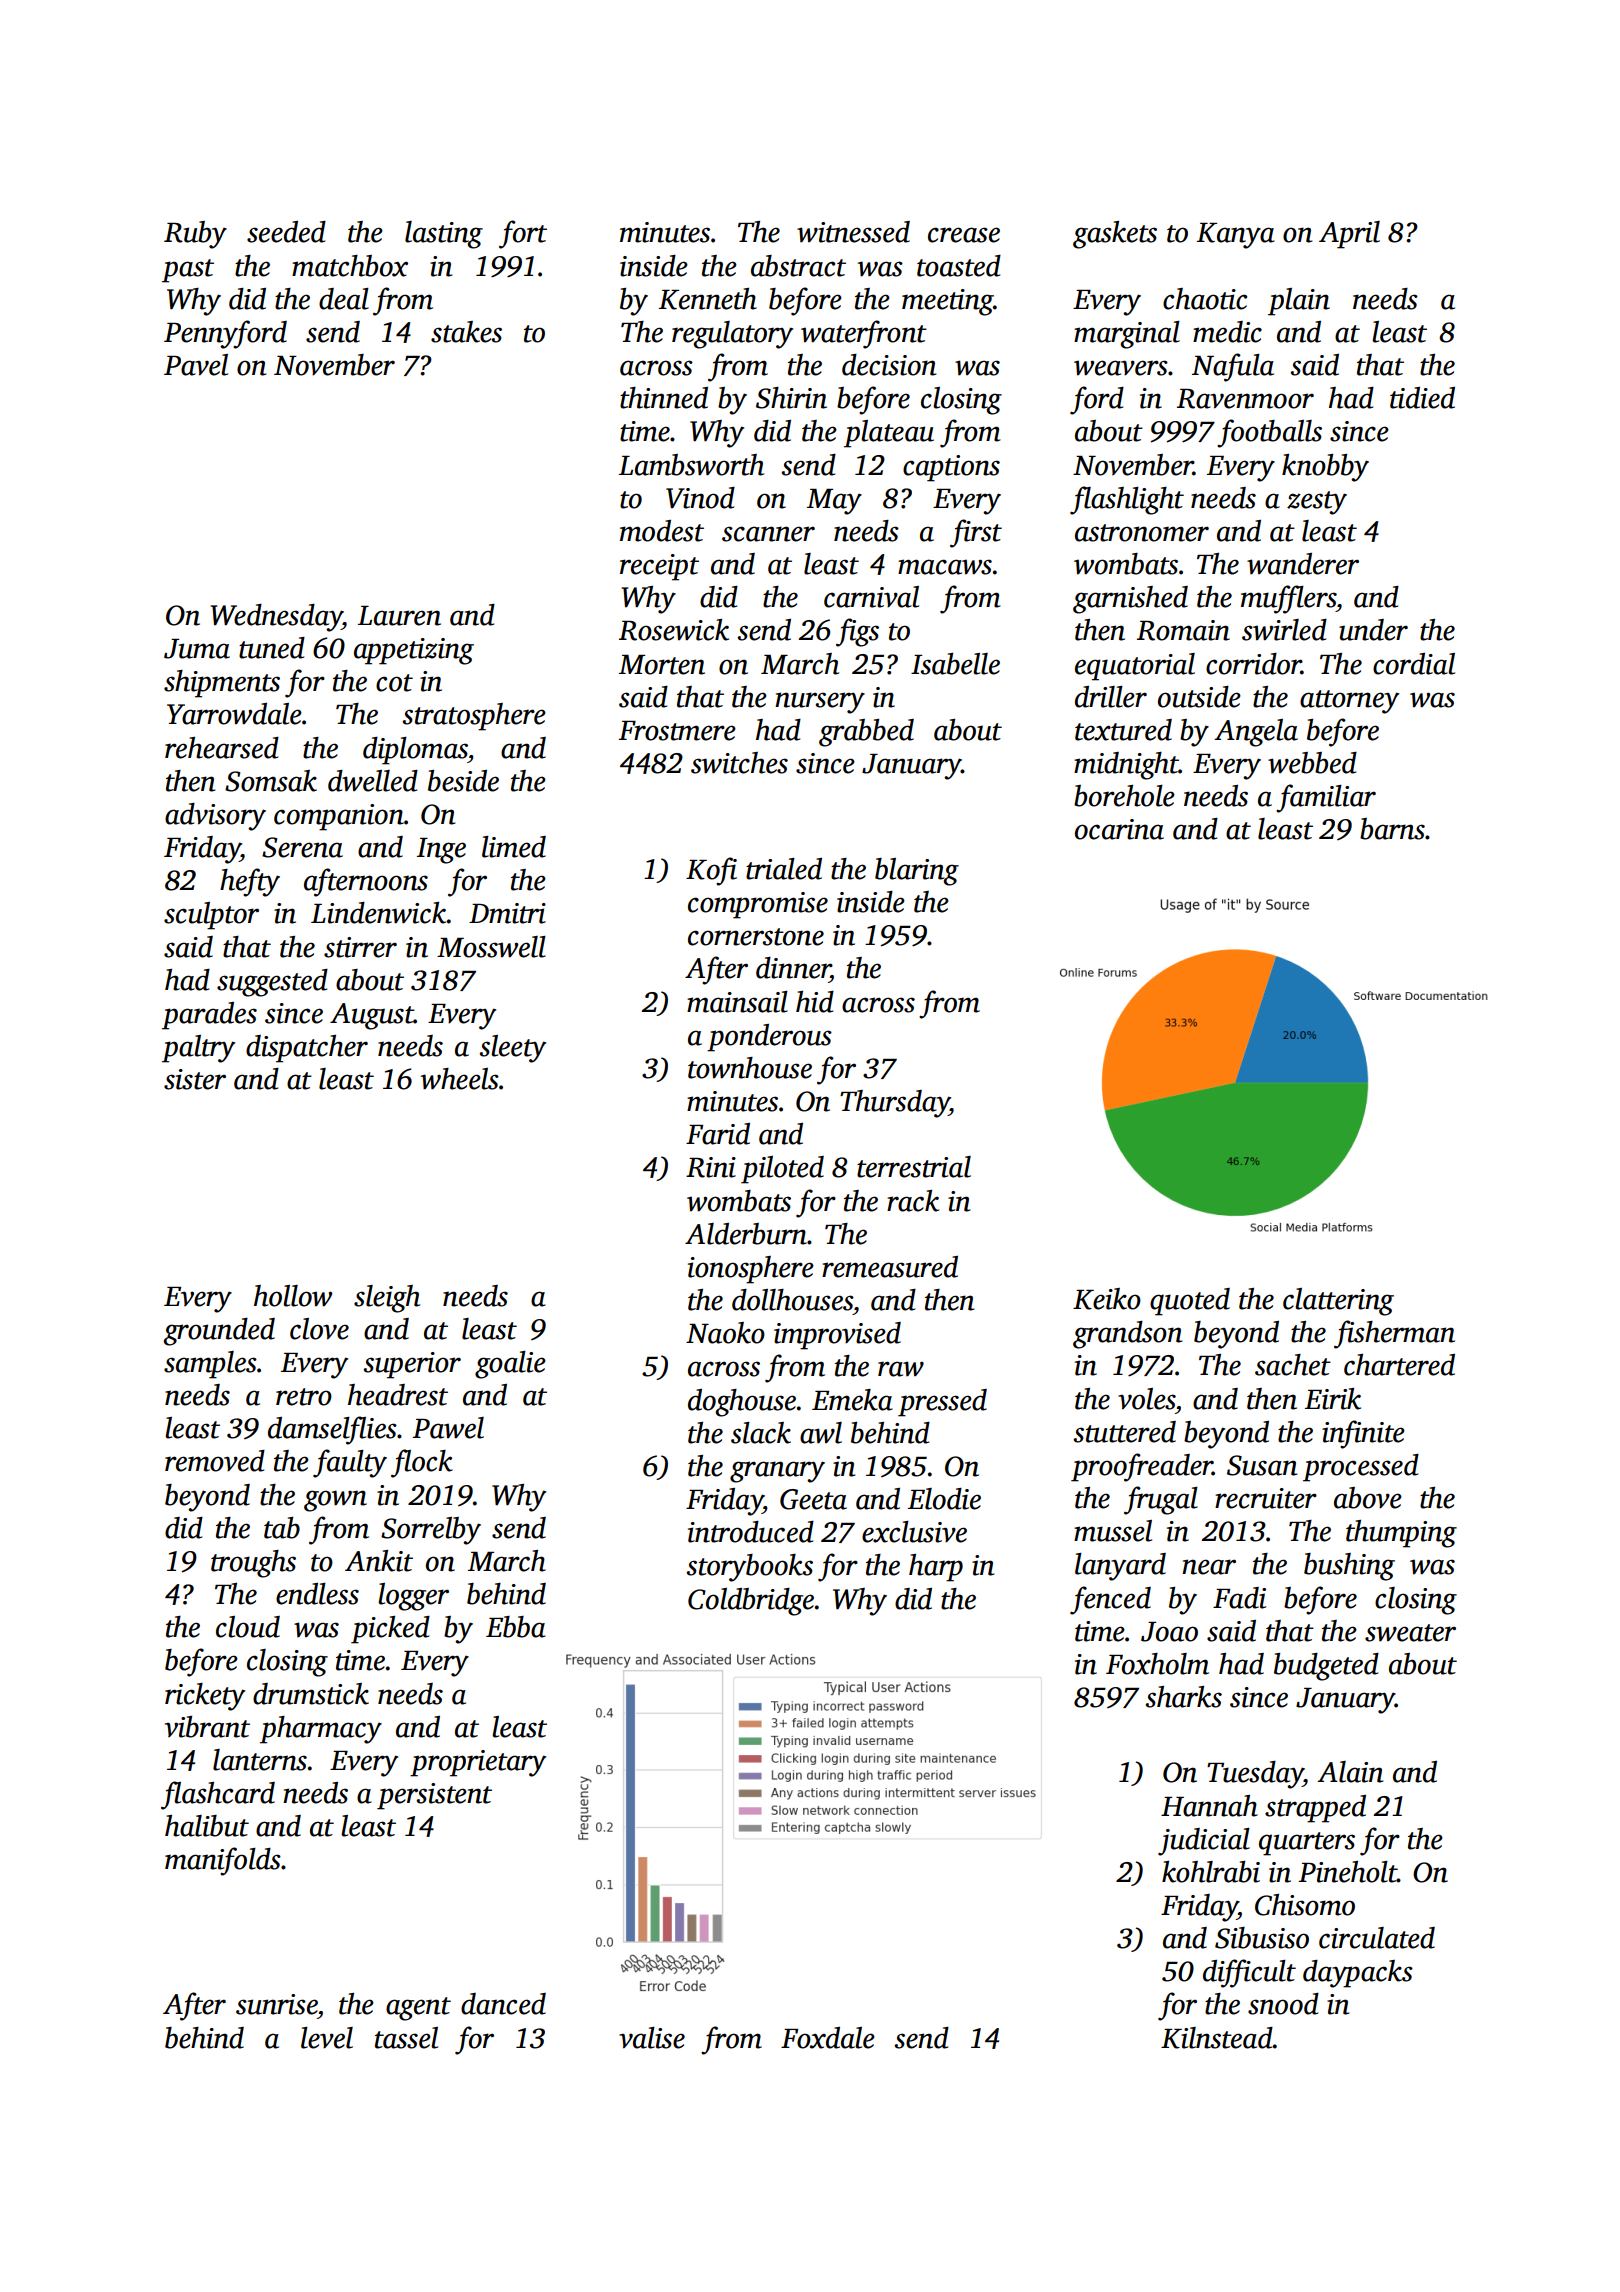 The width and height of the document is (1620, 2292). What do you see at coordinates (828, 2038) in the document?
I see `Foxdale` at bounding box center [828, 2038].
